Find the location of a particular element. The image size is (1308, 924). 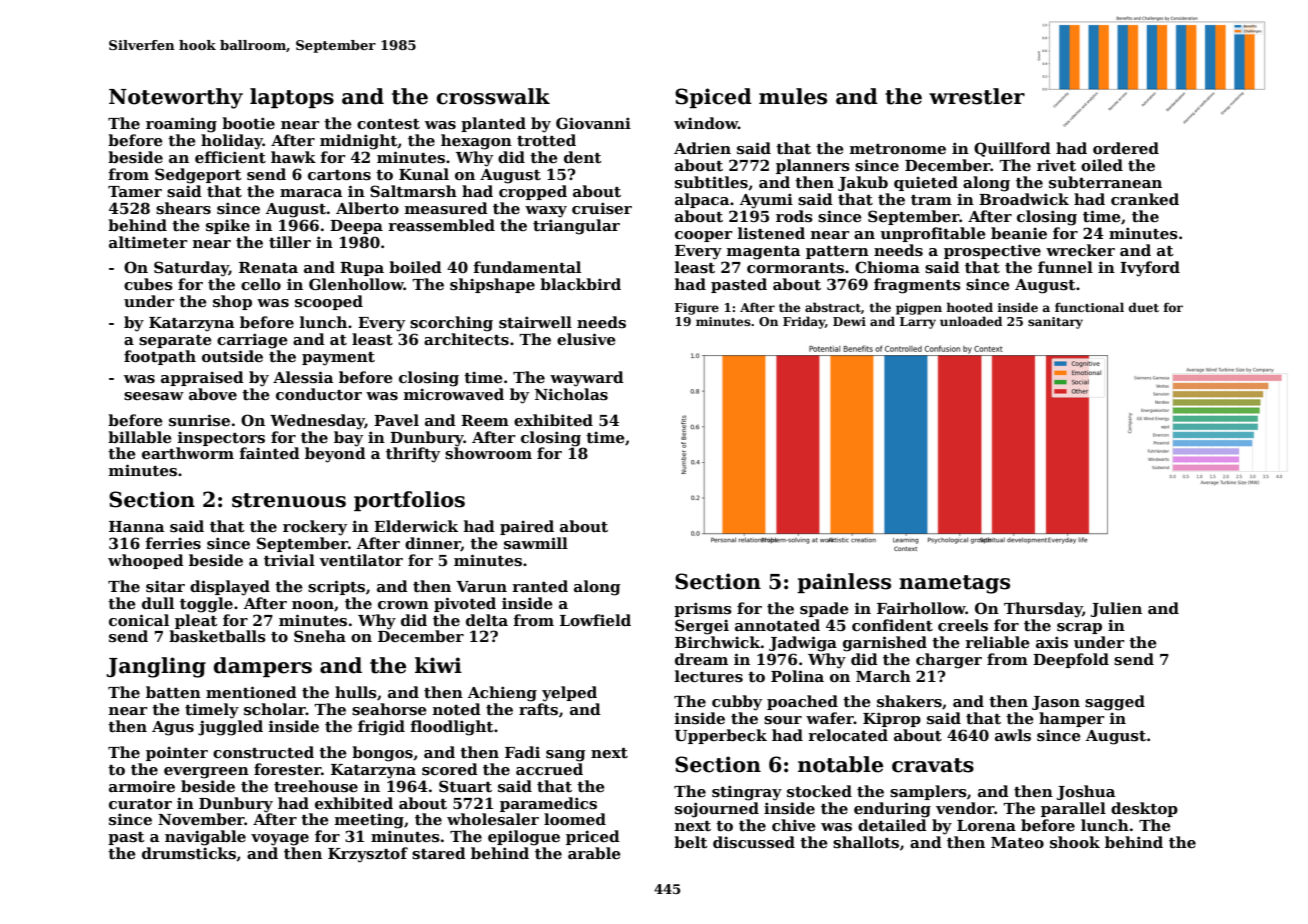

prisms is located at coordinates (703, 609).
